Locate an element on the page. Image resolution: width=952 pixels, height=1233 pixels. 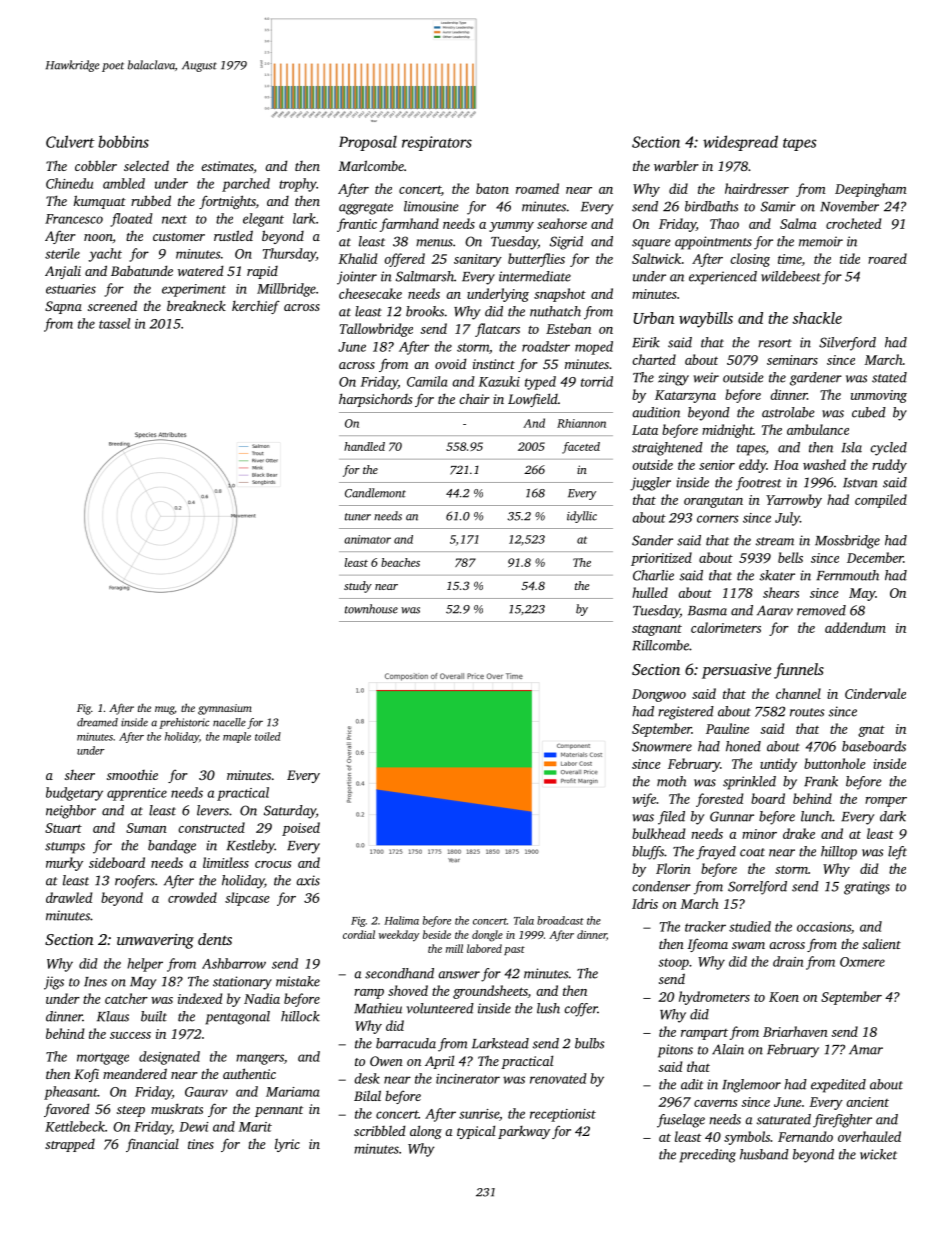
sterile is located at coordinates (62, 253).
